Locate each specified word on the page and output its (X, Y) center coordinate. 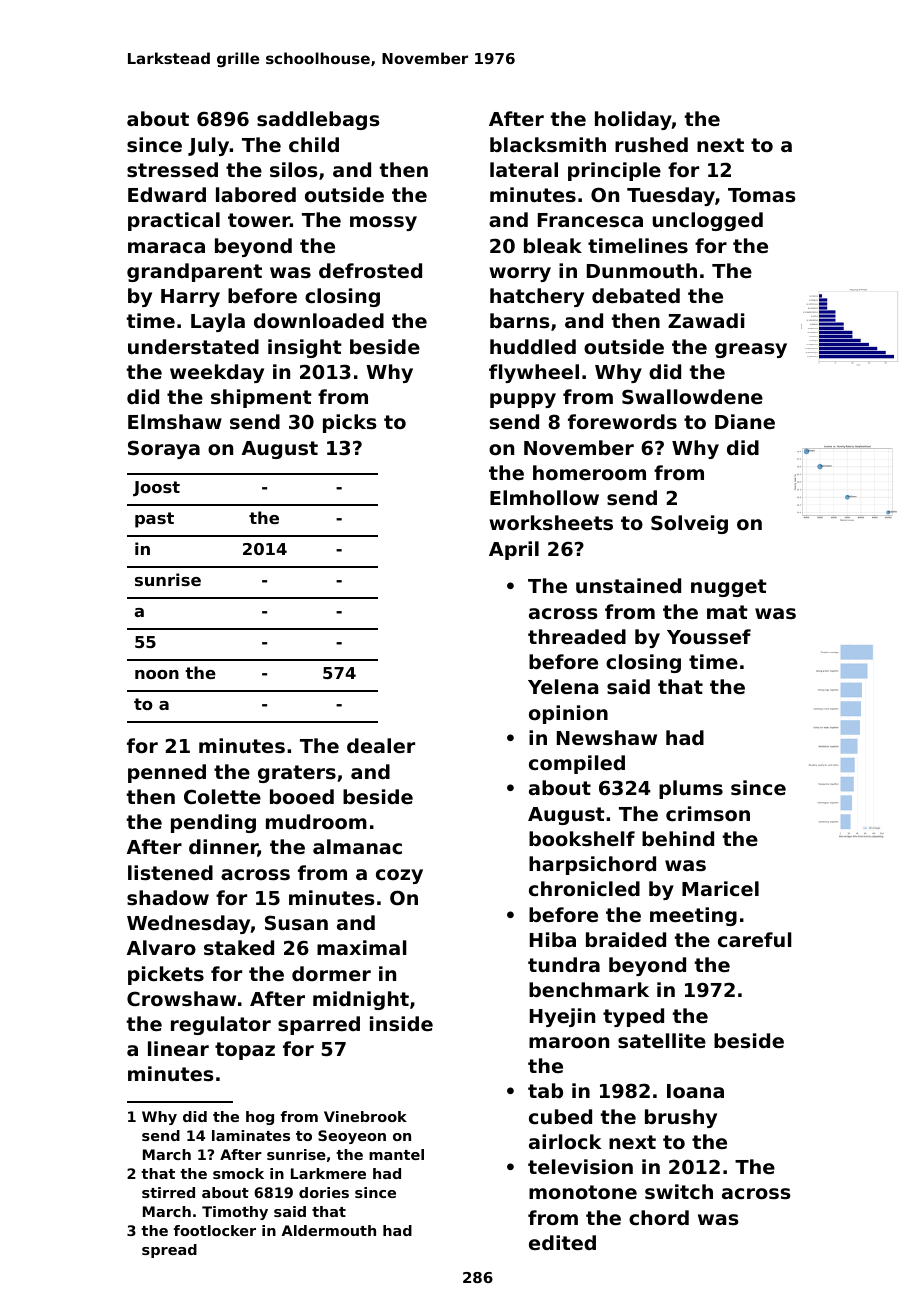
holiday (633, 120)
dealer (381, 745)
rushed (651, 144)
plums (691, 789)
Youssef (709, 636)
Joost (156, 489)
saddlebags (318, 120)
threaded (577, 636)
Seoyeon (352, 1137)
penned (167, 773)
